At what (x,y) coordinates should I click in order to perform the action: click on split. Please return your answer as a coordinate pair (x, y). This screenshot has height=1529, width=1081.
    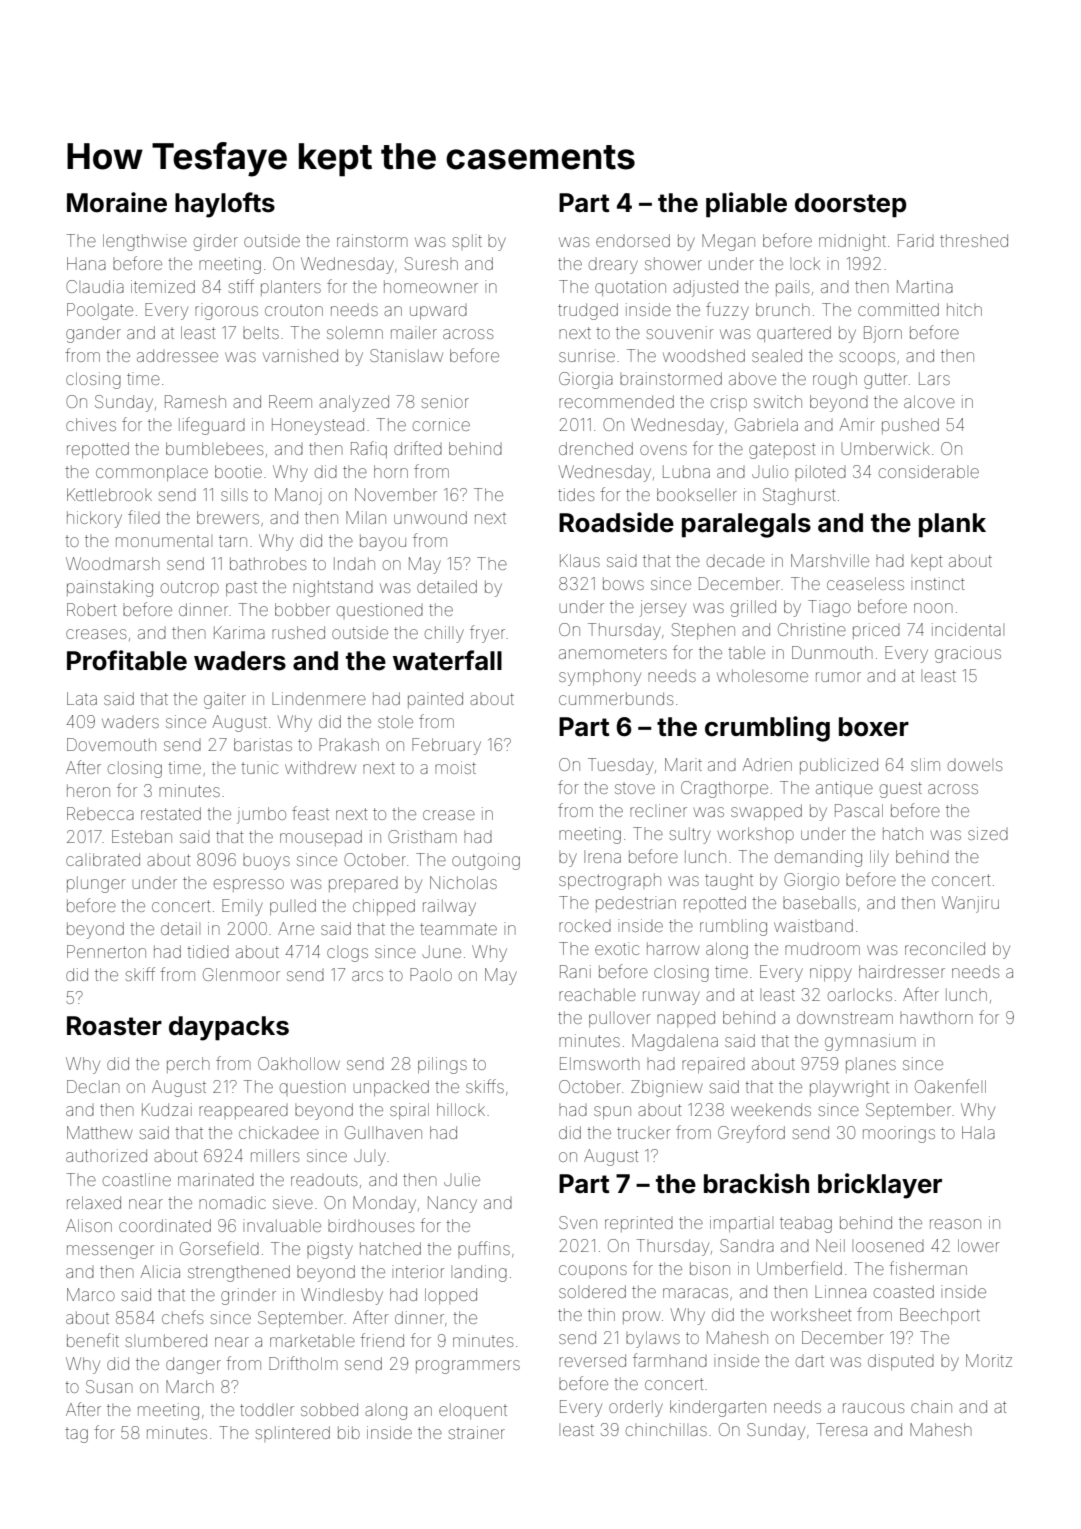
    Looking at the image, I should click on (467, 242).
